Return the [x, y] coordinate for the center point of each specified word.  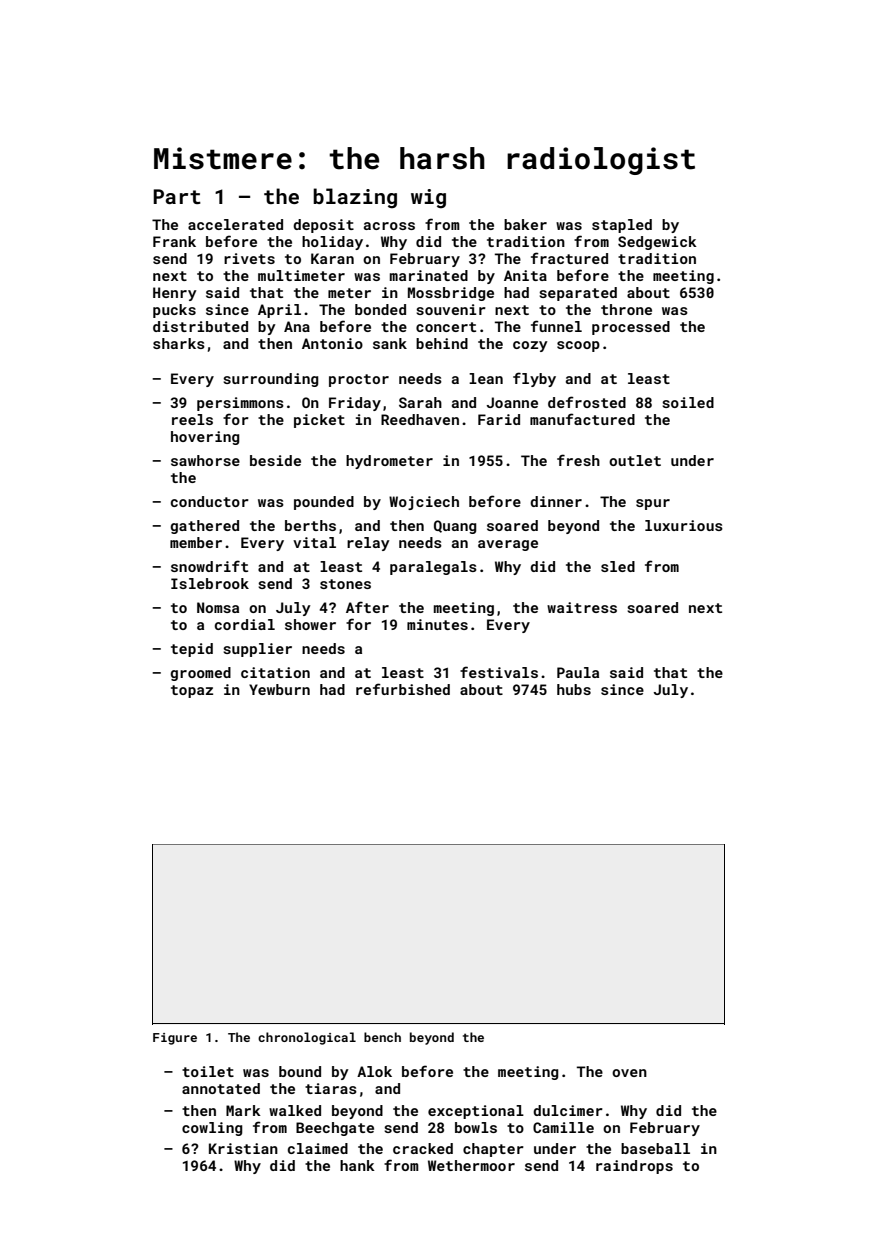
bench [382, 1037]
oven [629, 1073]
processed [631, 328]
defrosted [587, 402]
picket [319, 421]
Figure [175, 1039]
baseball [655, 1148]
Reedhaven [420, 419]
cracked [423, 1148]
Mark [243, 1110]
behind [442, 343]
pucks [174, 311]
